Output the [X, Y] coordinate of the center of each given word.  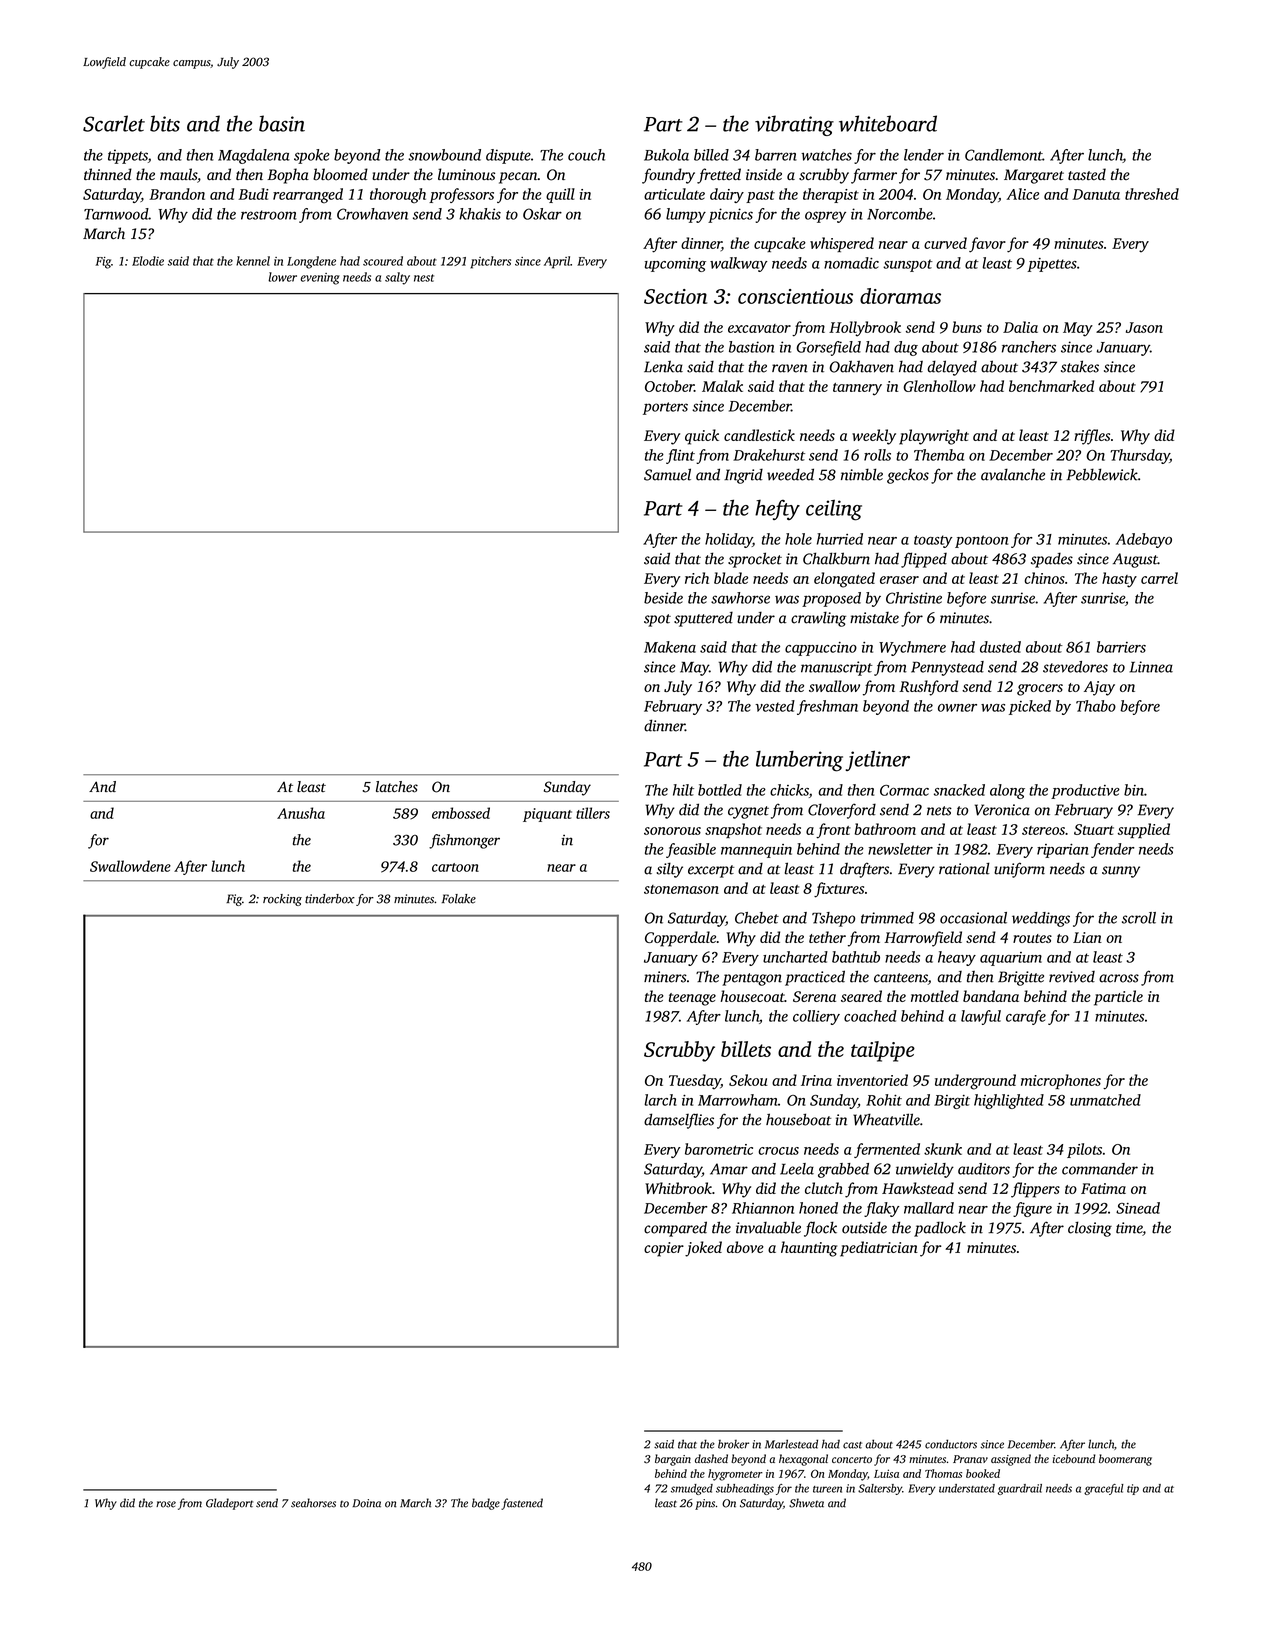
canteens [901, 978]
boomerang [1125, 1460]
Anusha [301, 813]
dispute [508, 156]
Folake [459, 899]
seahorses [313, 1503]
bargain [673, 1460]
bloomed [340, 174]
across [1119, 978]
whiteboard [888, 123]
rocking [282, 900]
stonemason [681, 889]
